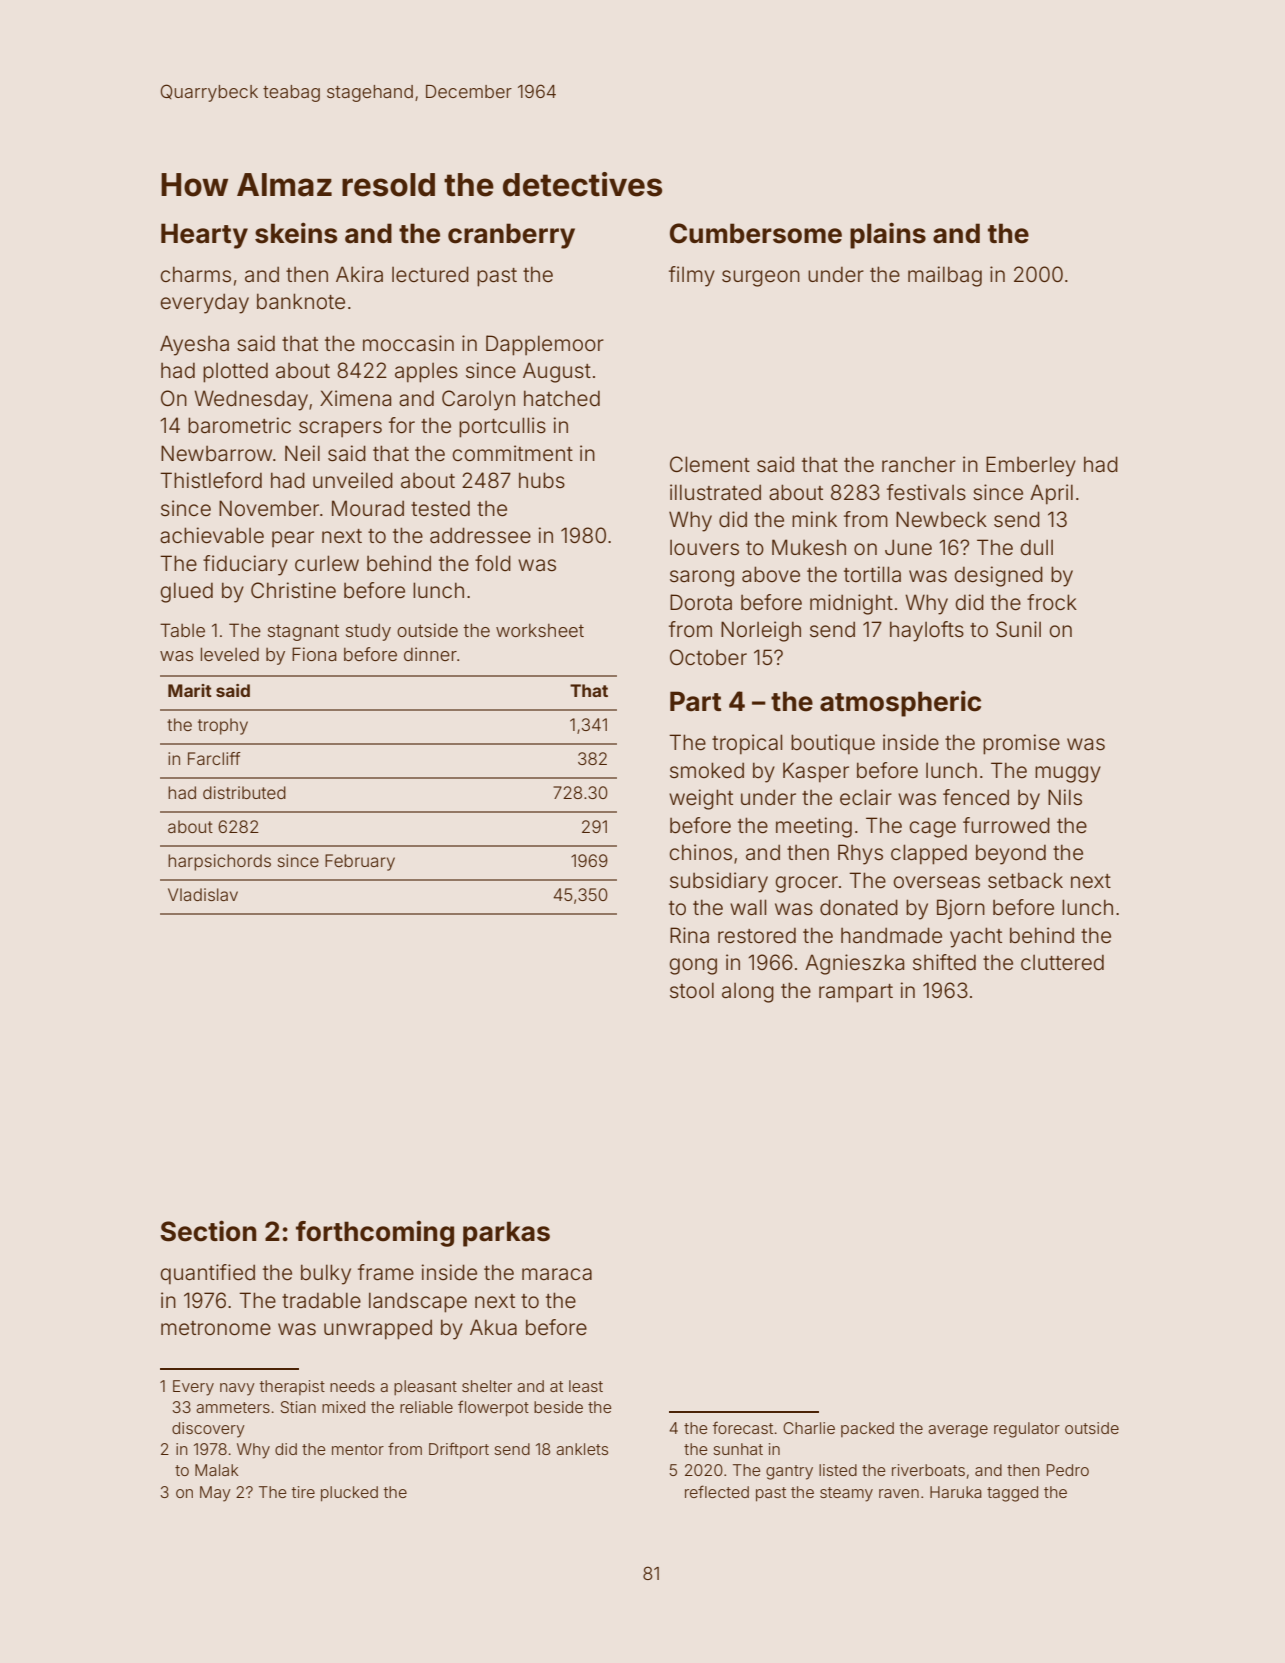  What do you see at coordinates (245, 565) in the document?
I see `fiduciary` at bounding box center [245, 565].
